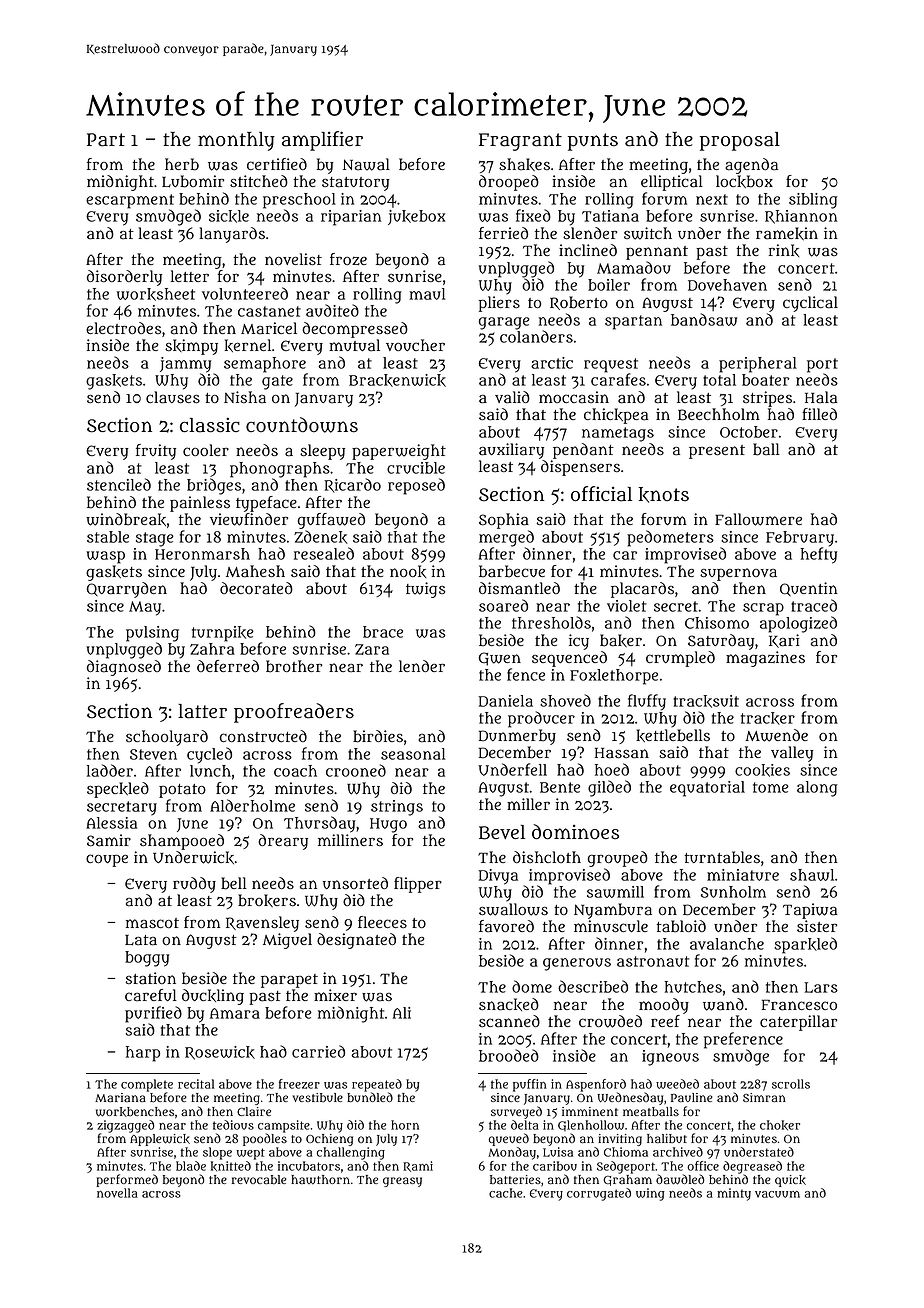 The height and width of the page is (1308, 924). What do you see at coordinates (236, 141) in the page?
I see `monthly` at bounding box center [236, 141].
